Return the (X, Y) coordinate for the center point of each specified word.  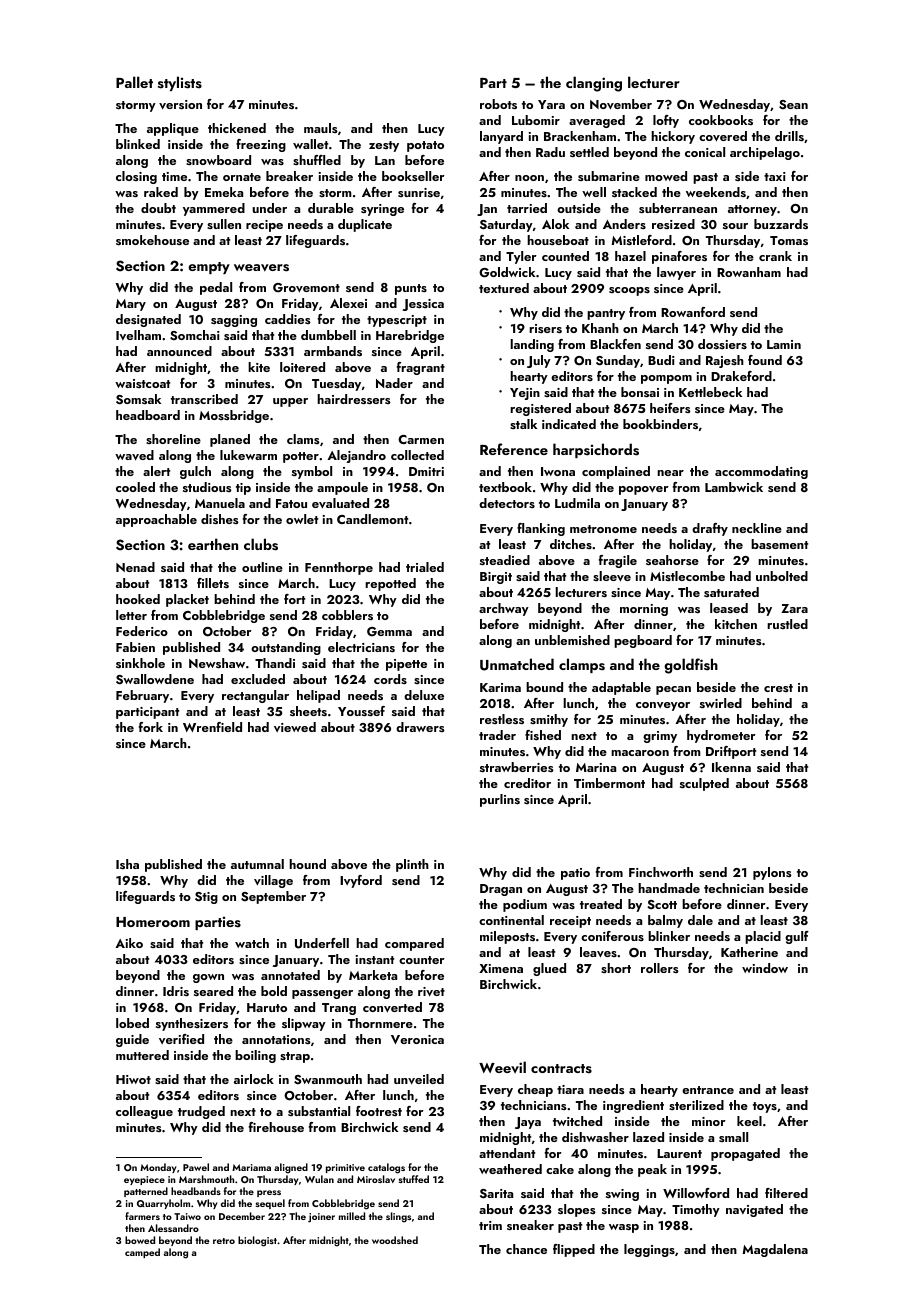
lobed (132, 1023)
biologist (257, 1241)
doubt (158, 208)
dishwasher (595, 1137)
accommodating (761, 472)
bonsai (640, 392)
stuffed (413, 1179)
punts (411, 289)
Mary (131, 305)
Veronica (417, 1039)
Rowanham (749, 272)
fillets (213, 583)
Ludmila (577, 503)
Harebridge (410, 336)
